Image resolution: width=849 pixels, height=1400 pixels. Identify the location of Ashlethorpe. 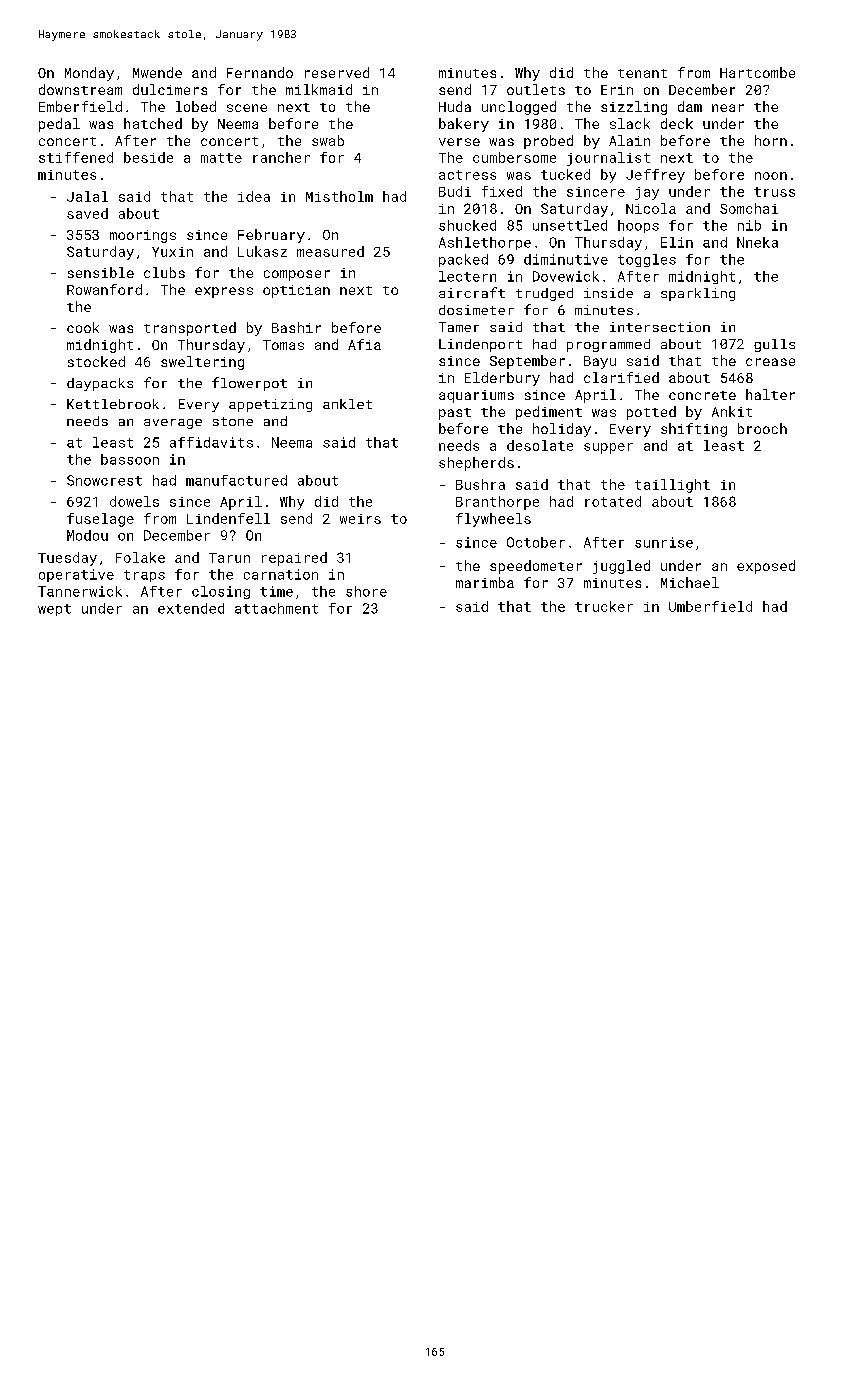
(485, 243).
